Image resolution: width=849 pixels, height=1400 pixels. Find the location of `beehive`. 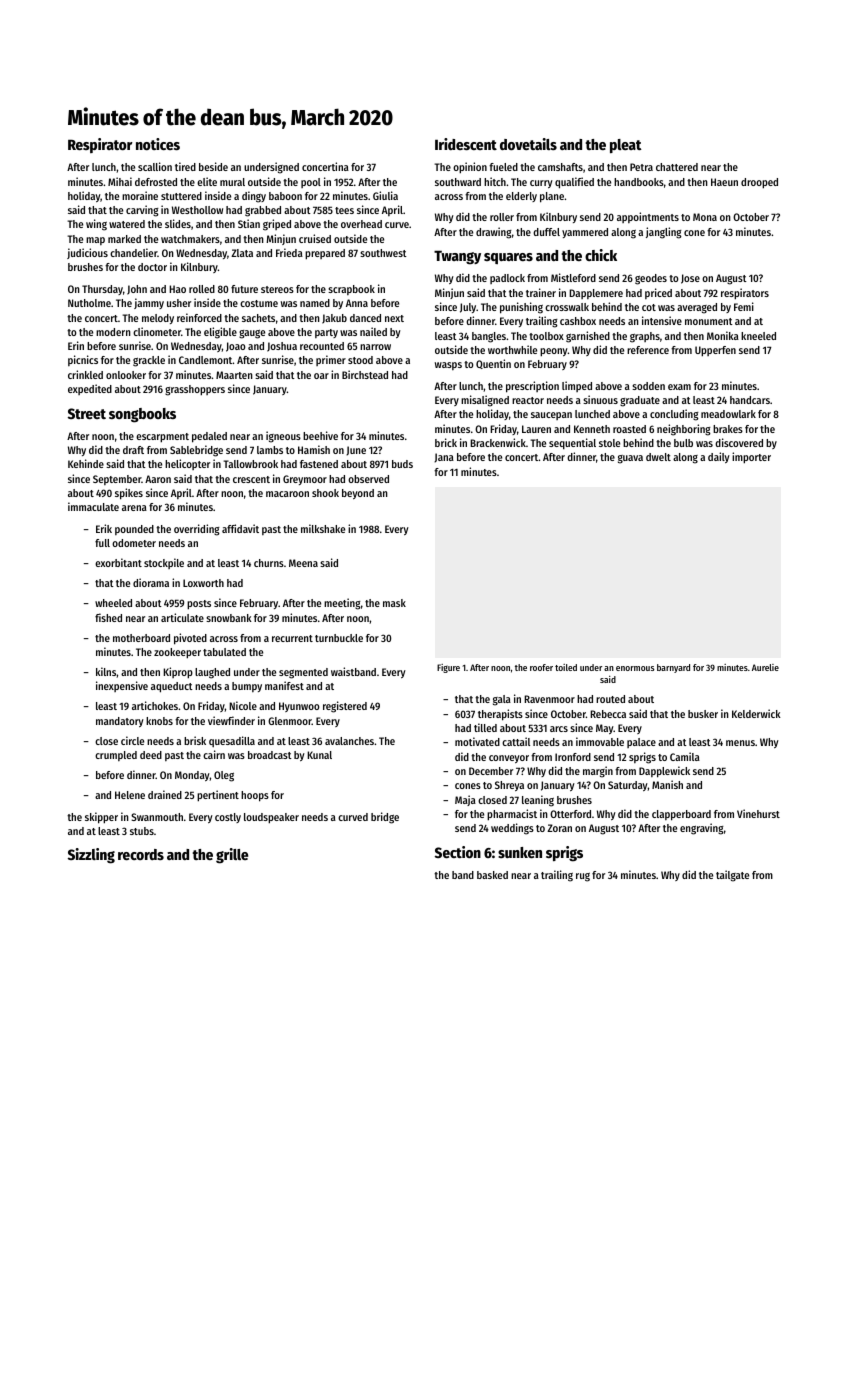

beehive is located at coordinates (320, 435).
